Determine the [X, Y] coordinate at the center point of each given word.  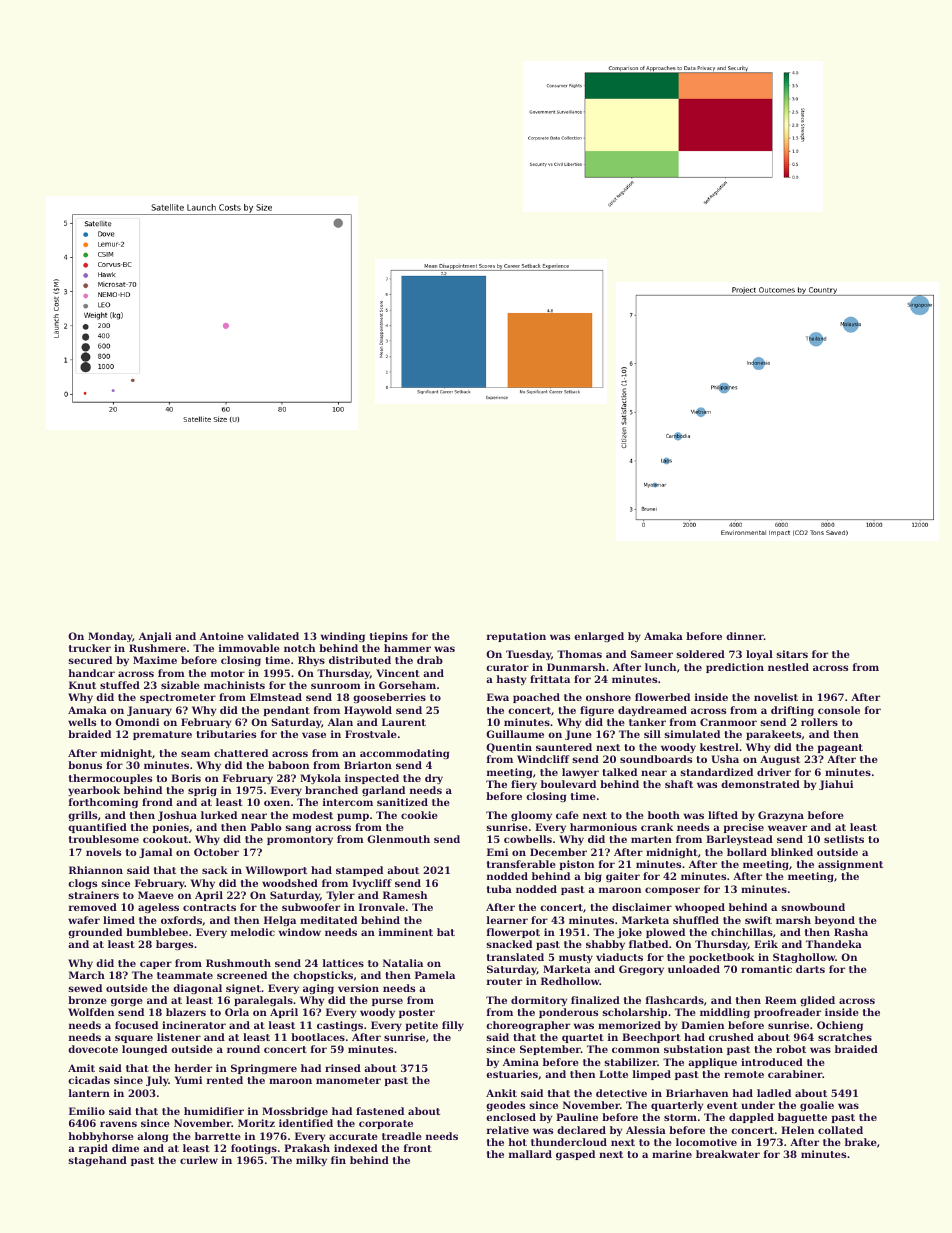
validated [273, 636]
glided [817, 1001]
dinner [745, 636]
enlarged [599, 637]
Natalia [403, 963]
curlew [199, 1160]
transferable [521, 864]
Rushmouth [238, 963]
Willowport [276, 871]
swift [758, 920]
